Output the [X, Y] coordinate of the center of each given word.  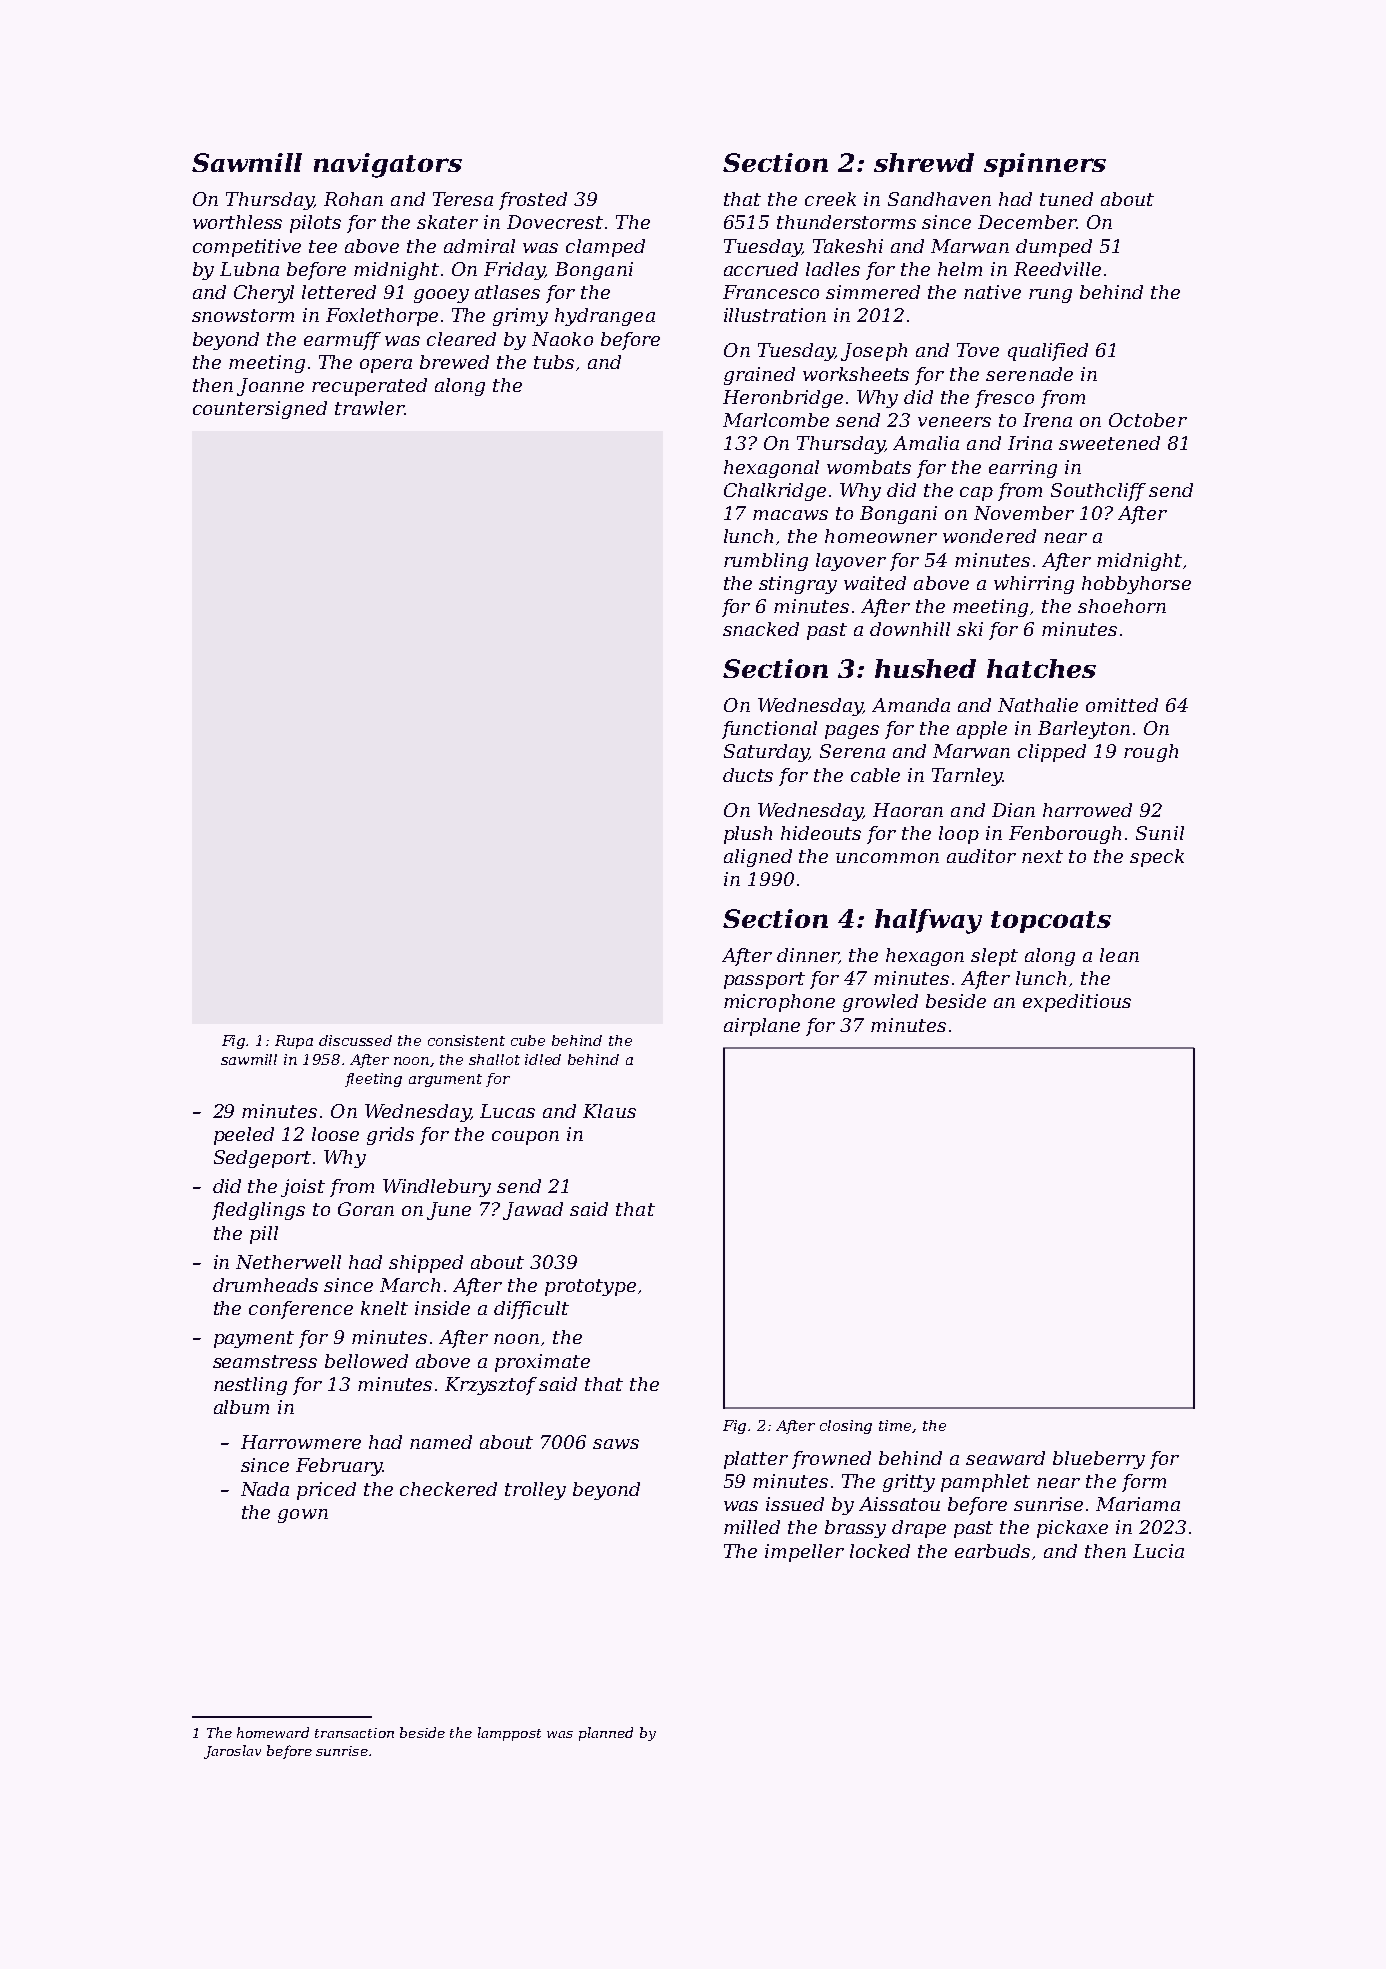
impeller [804, 1553]
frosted [533, 201]
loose [335, 1134]
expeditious [1077, 1003]
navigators [388, 165]
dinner [808, 956]
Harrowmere [301, 1442]
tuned [1066, 199]
